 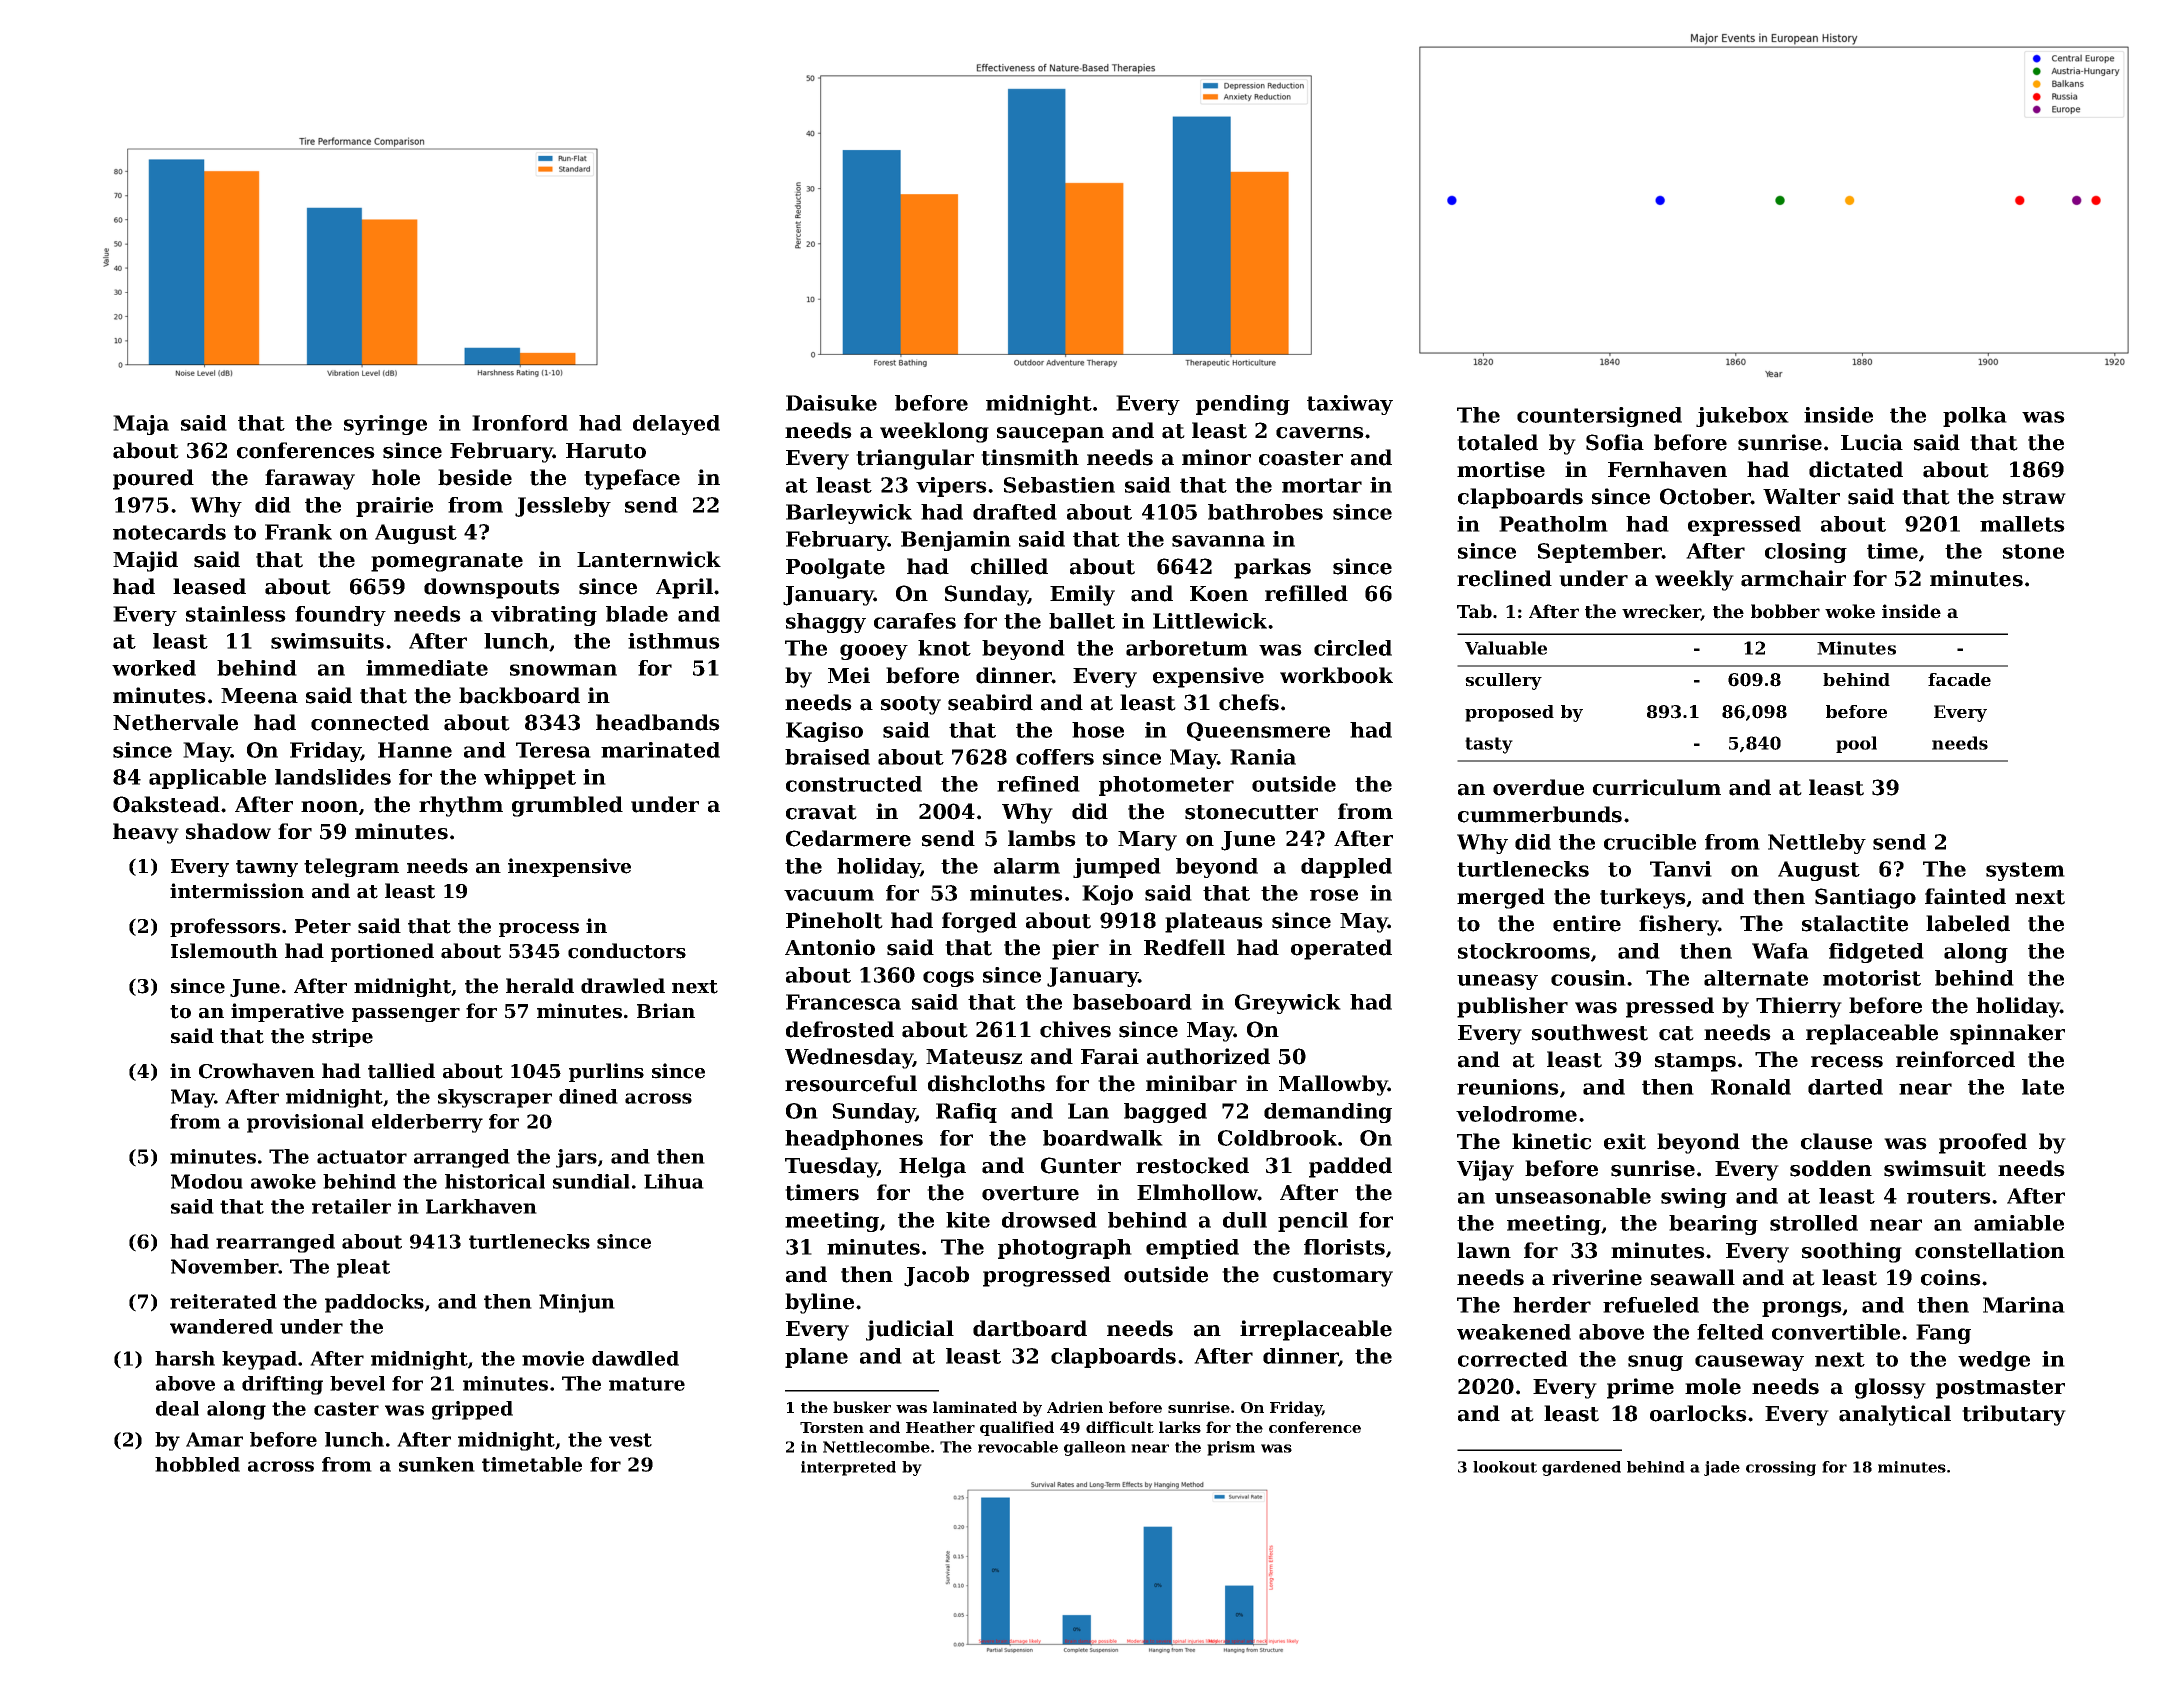 I want to click on mortise, so click(x=1501, y=469).
